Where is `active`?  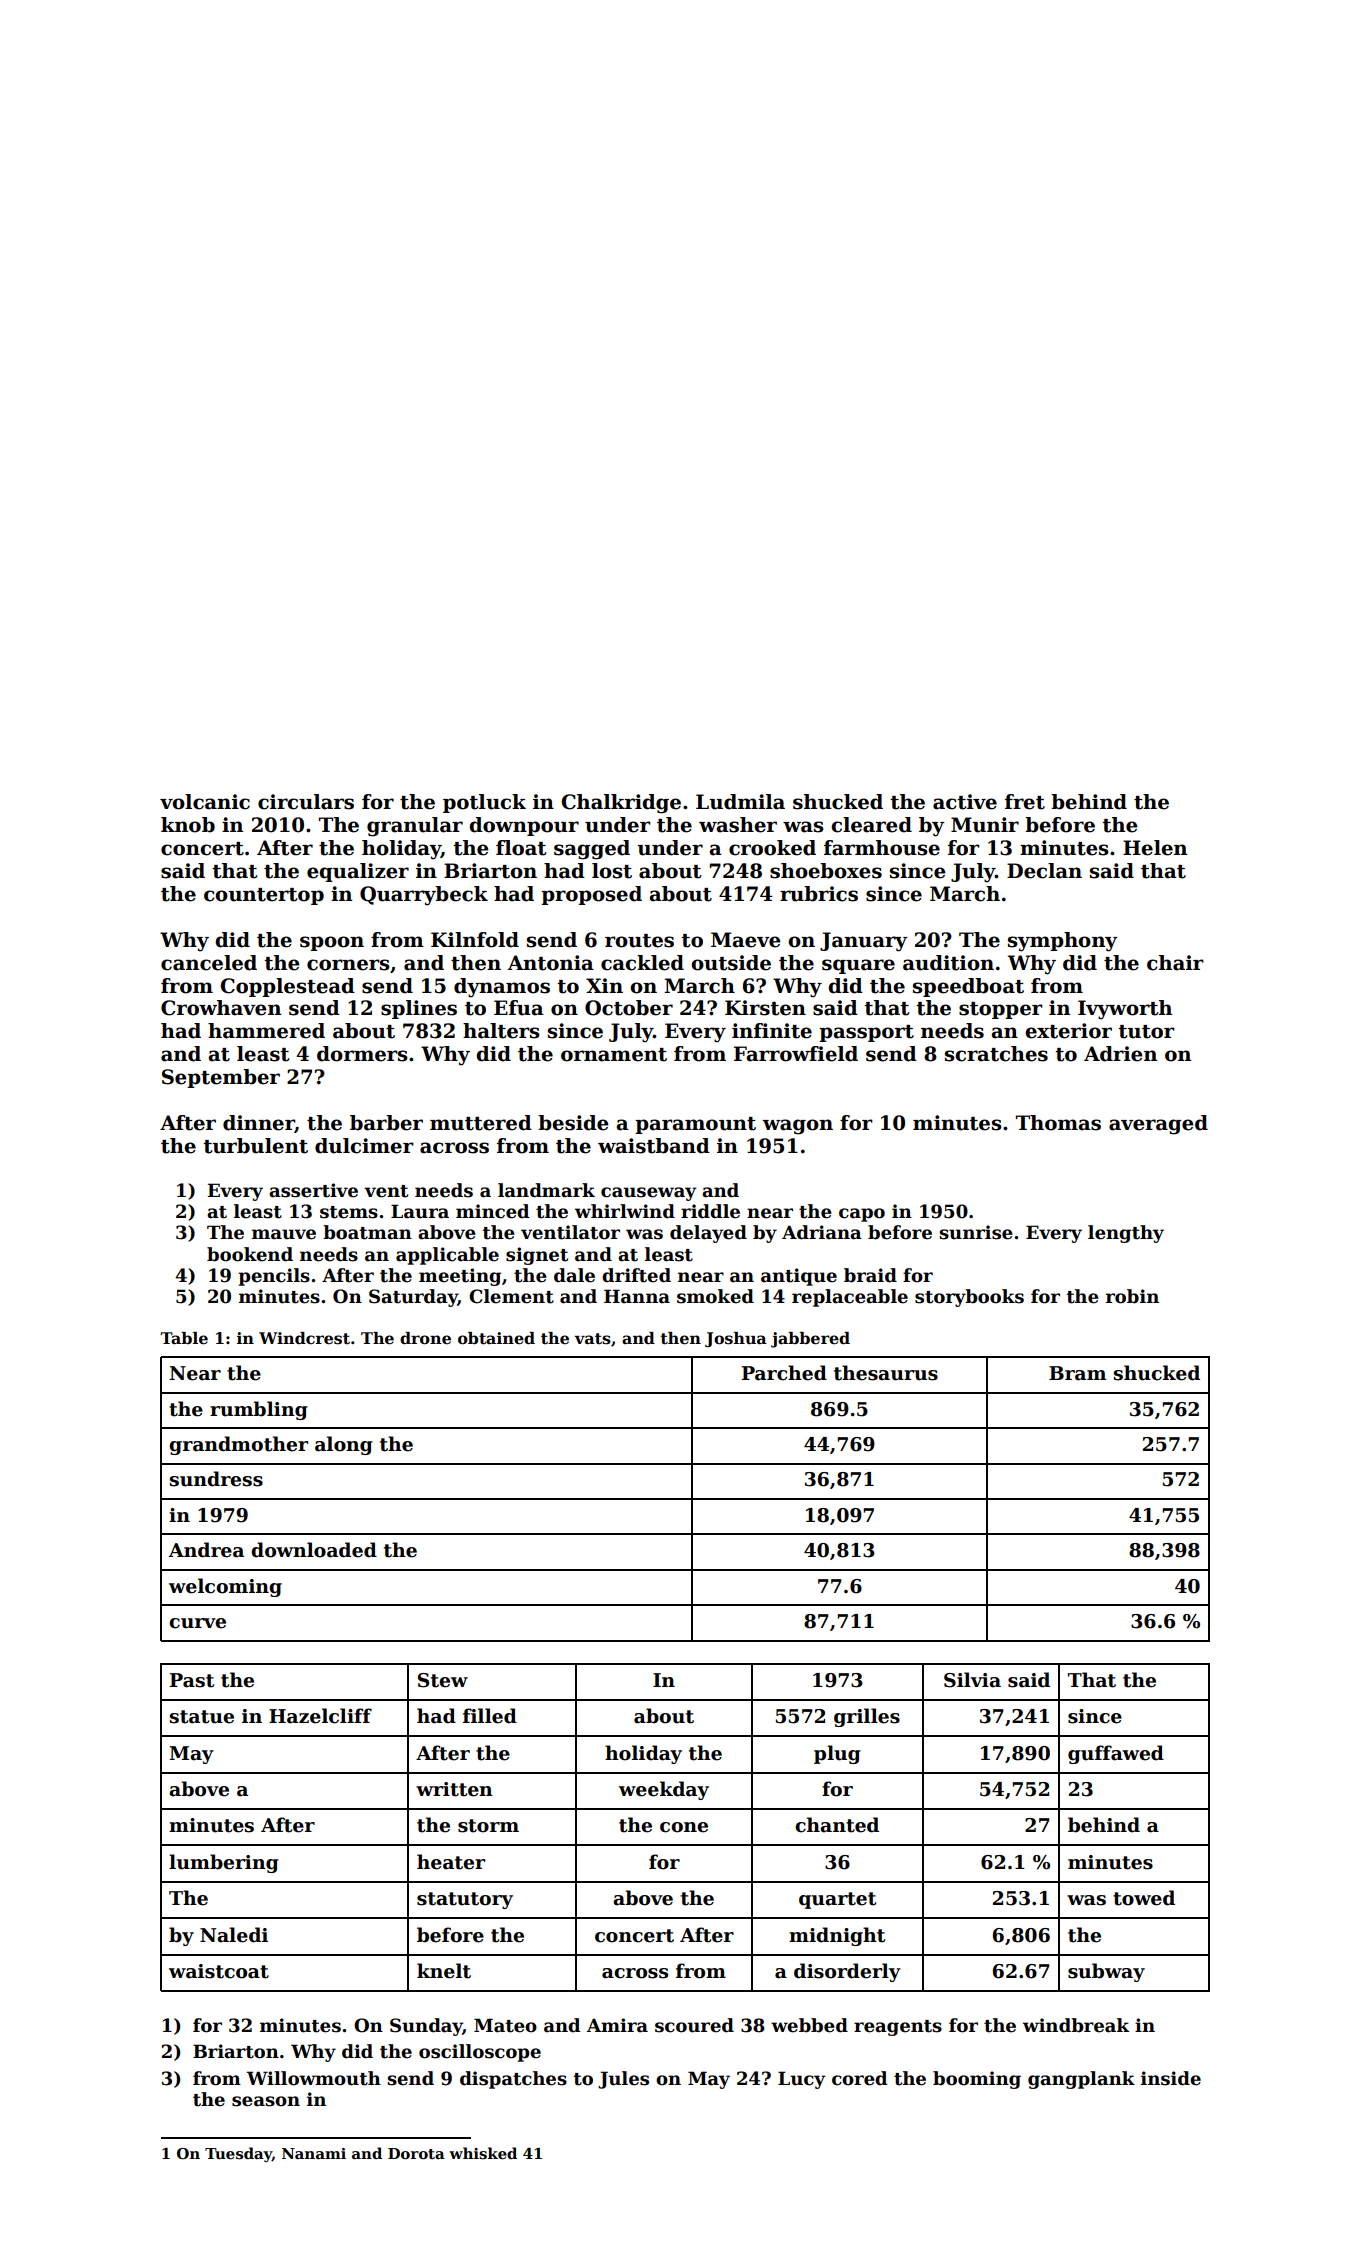
active is located at coordinates (965, 802).
